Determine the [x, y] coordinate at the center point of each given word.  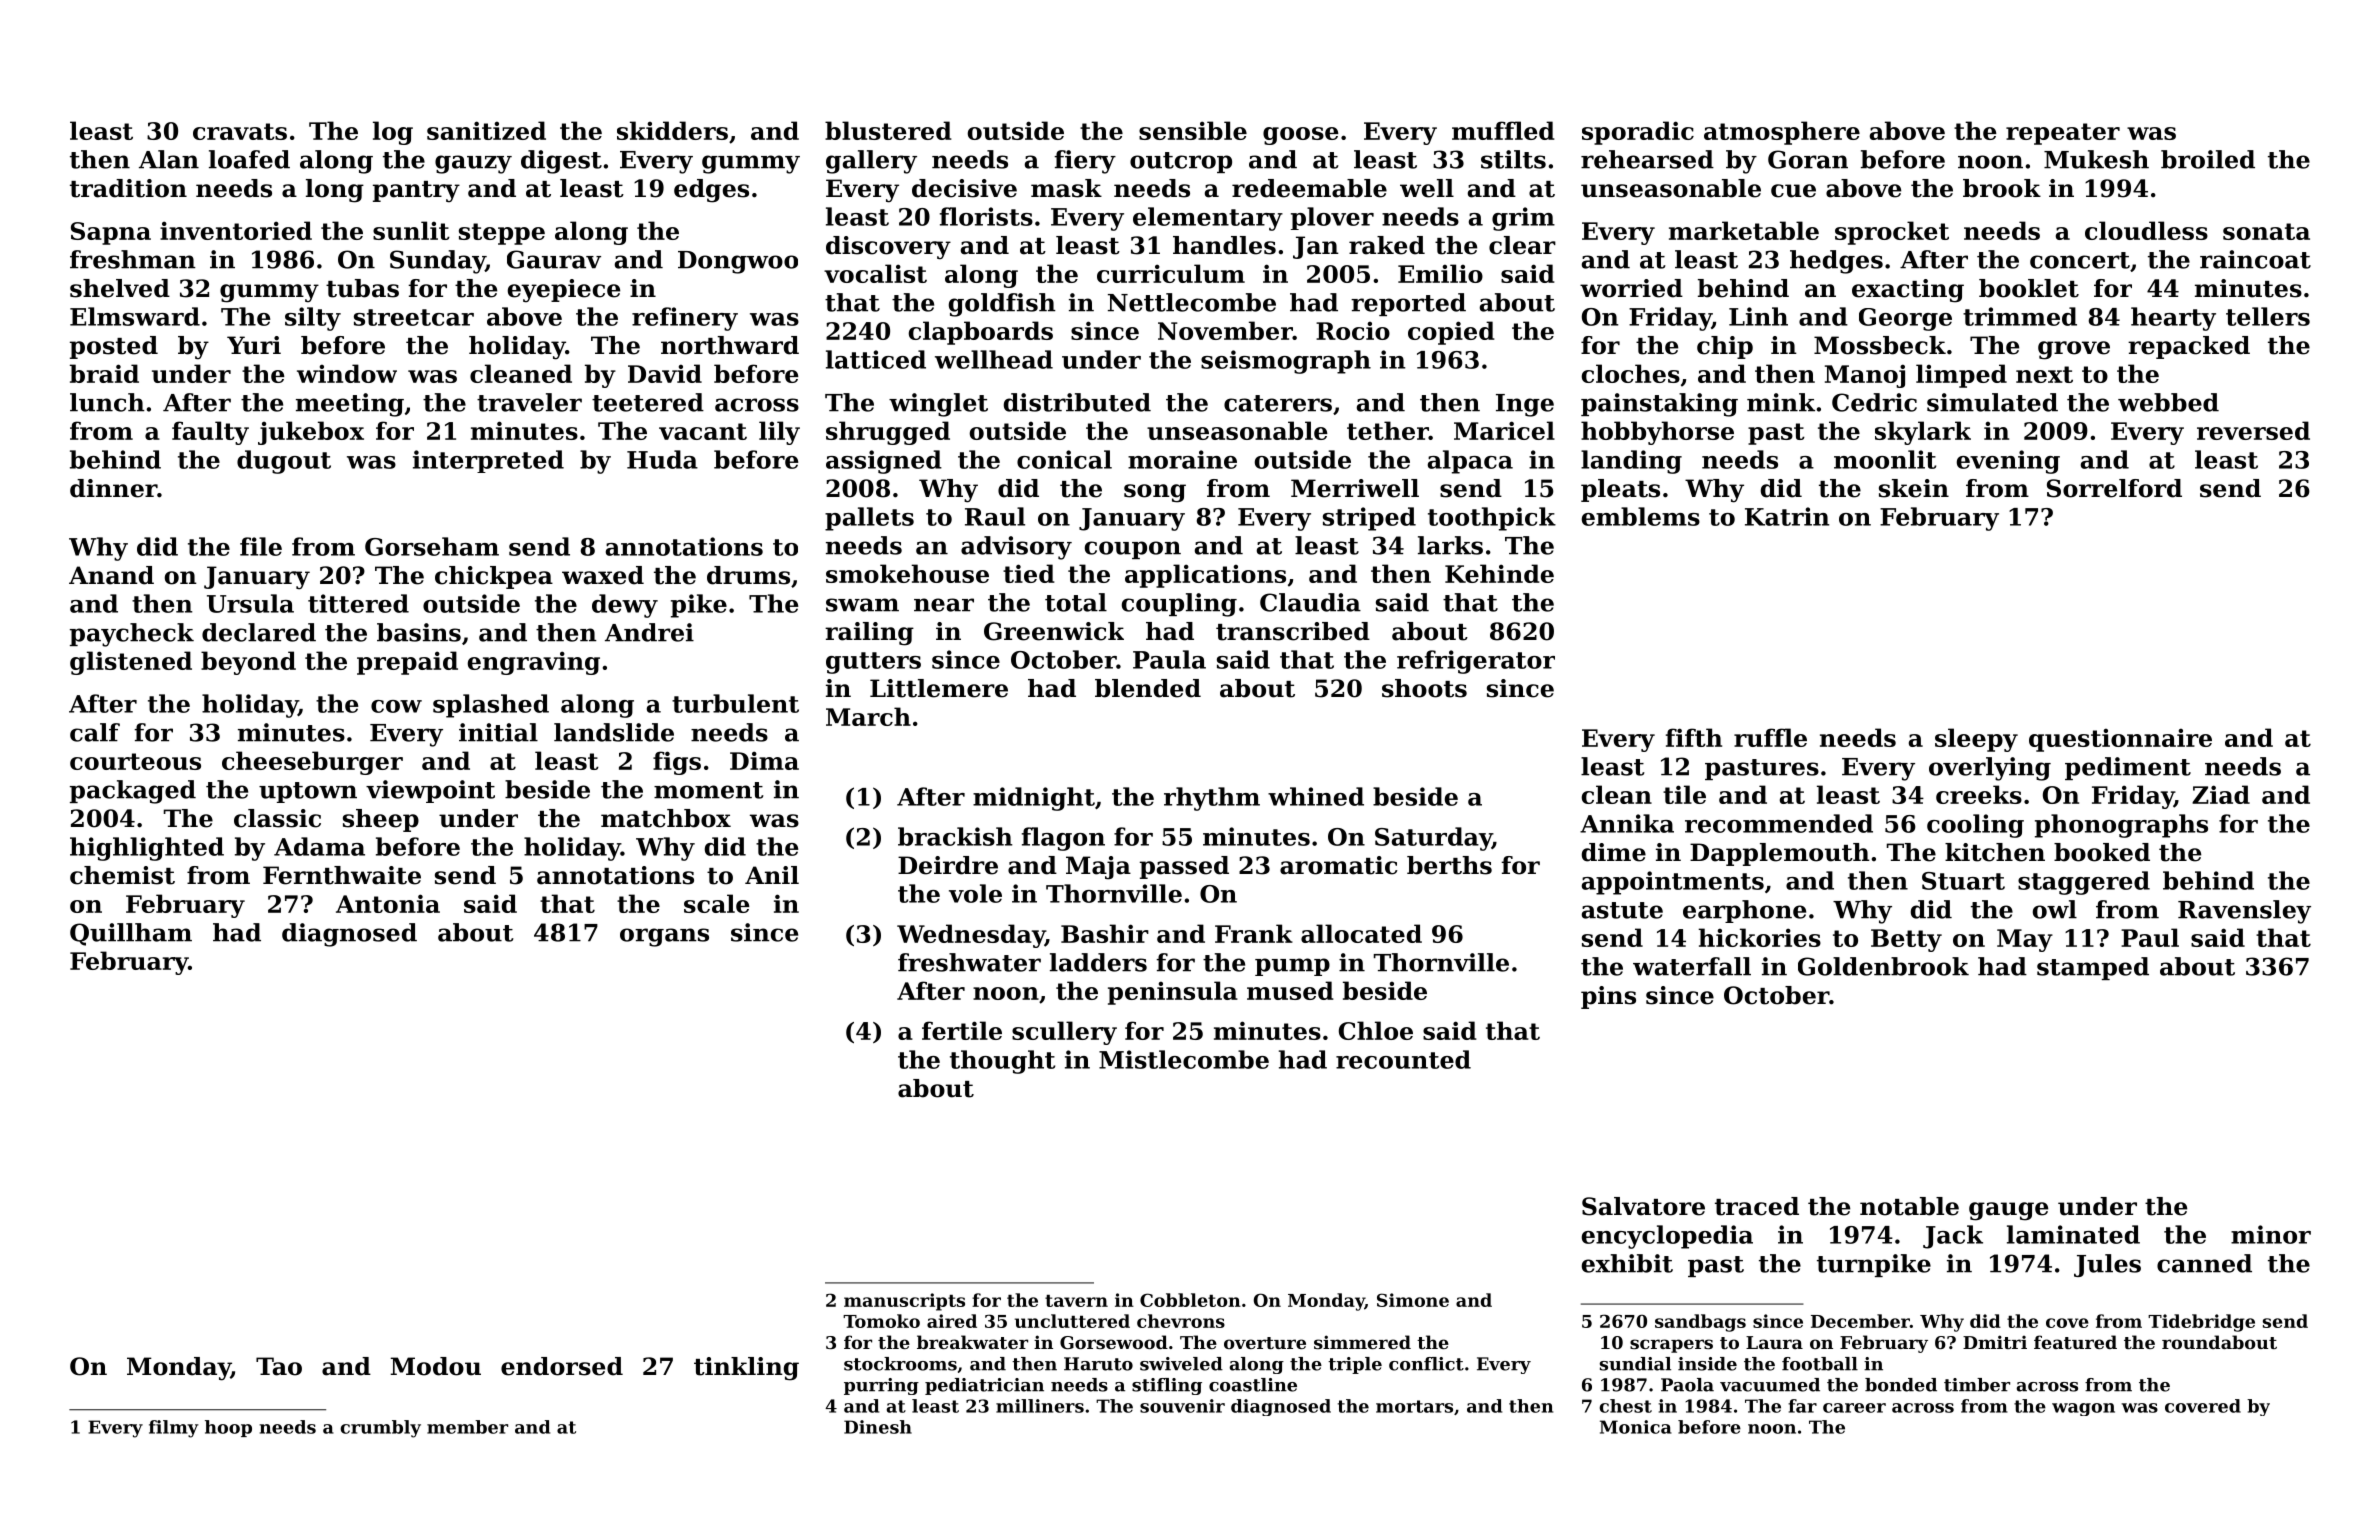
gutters [873, 663]
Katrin [1787, 516]
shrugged [888, 433]
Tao [279, 1366]
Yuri [254, 345]
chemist [122, 875]
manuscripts [904, 1302]
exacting [1908, 291]
